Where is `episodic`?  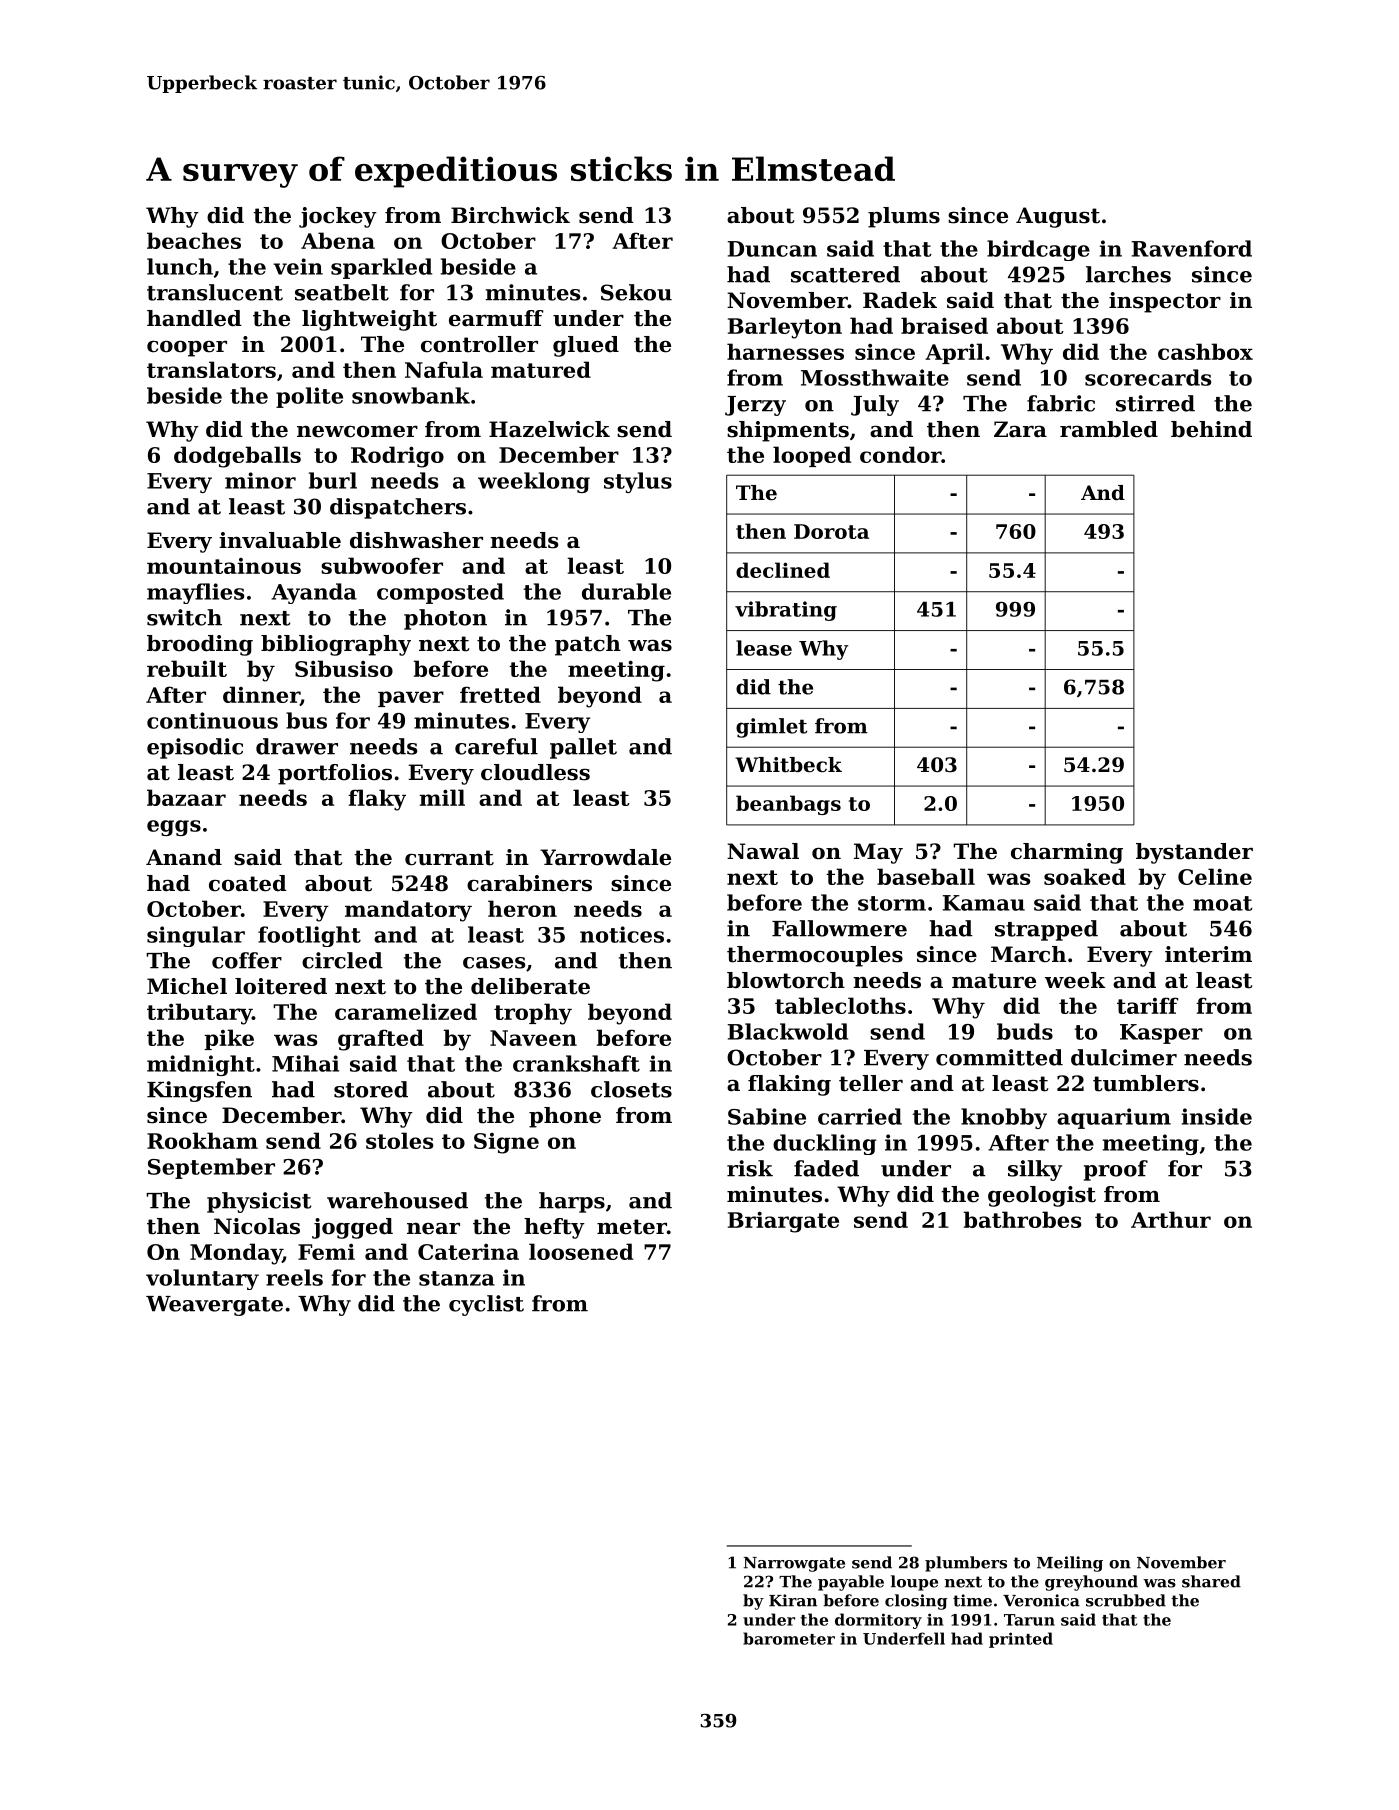 episodic is located at coordinates (195, 748).
